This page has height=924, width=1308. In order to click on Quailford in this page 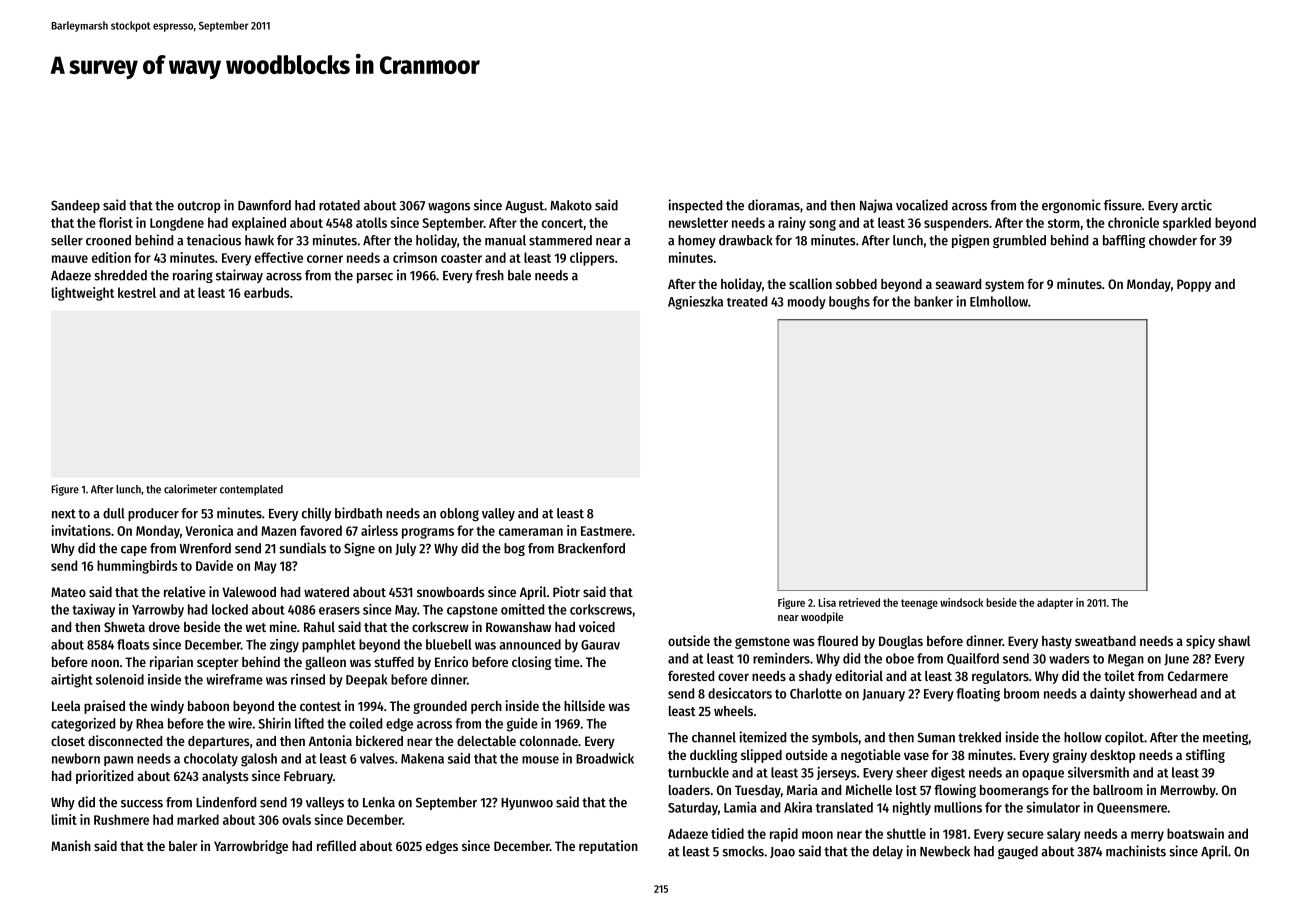, I will do `click(973, 659)`.
